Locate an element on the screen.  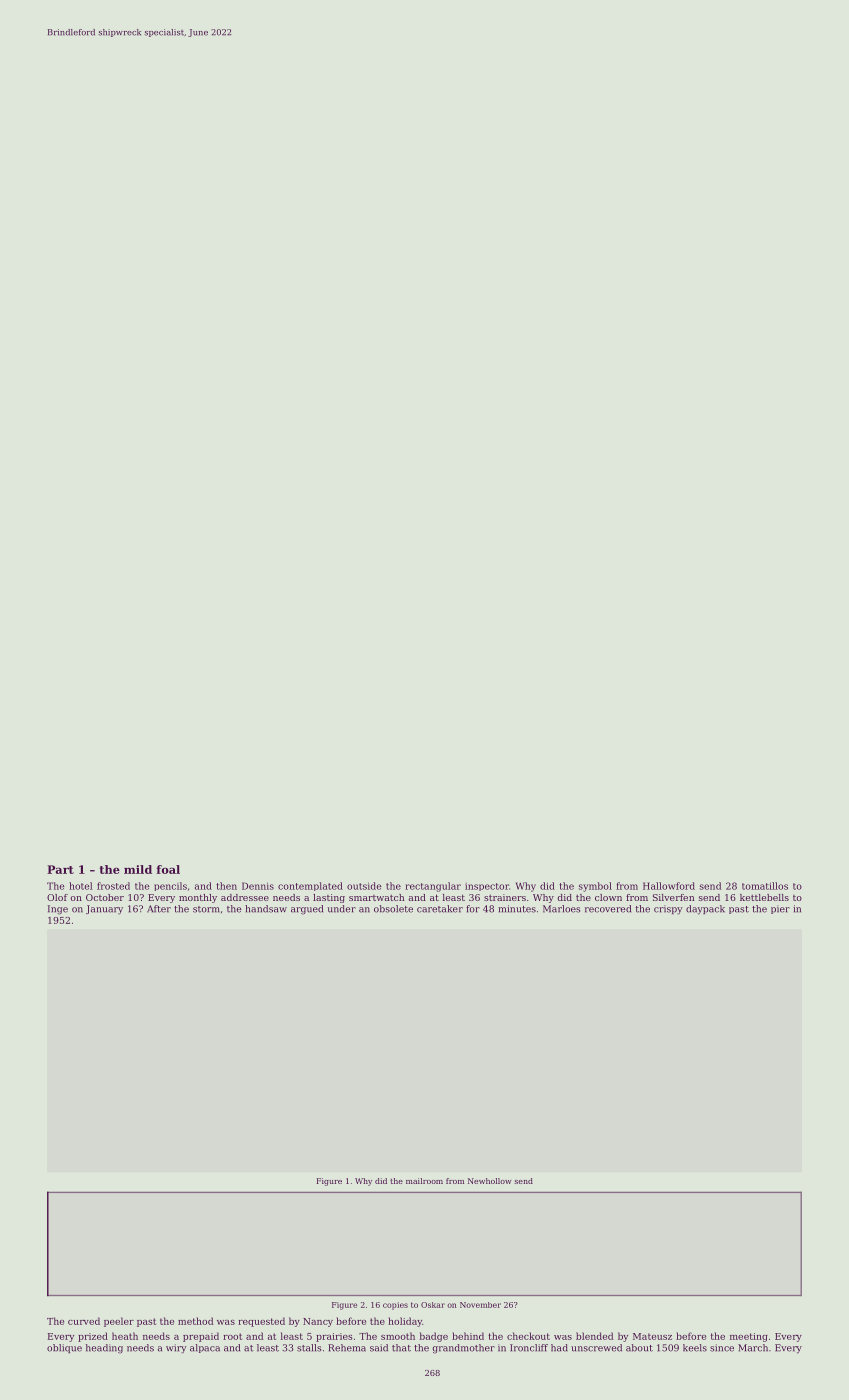
outside is located at coordinates (364, 886).
